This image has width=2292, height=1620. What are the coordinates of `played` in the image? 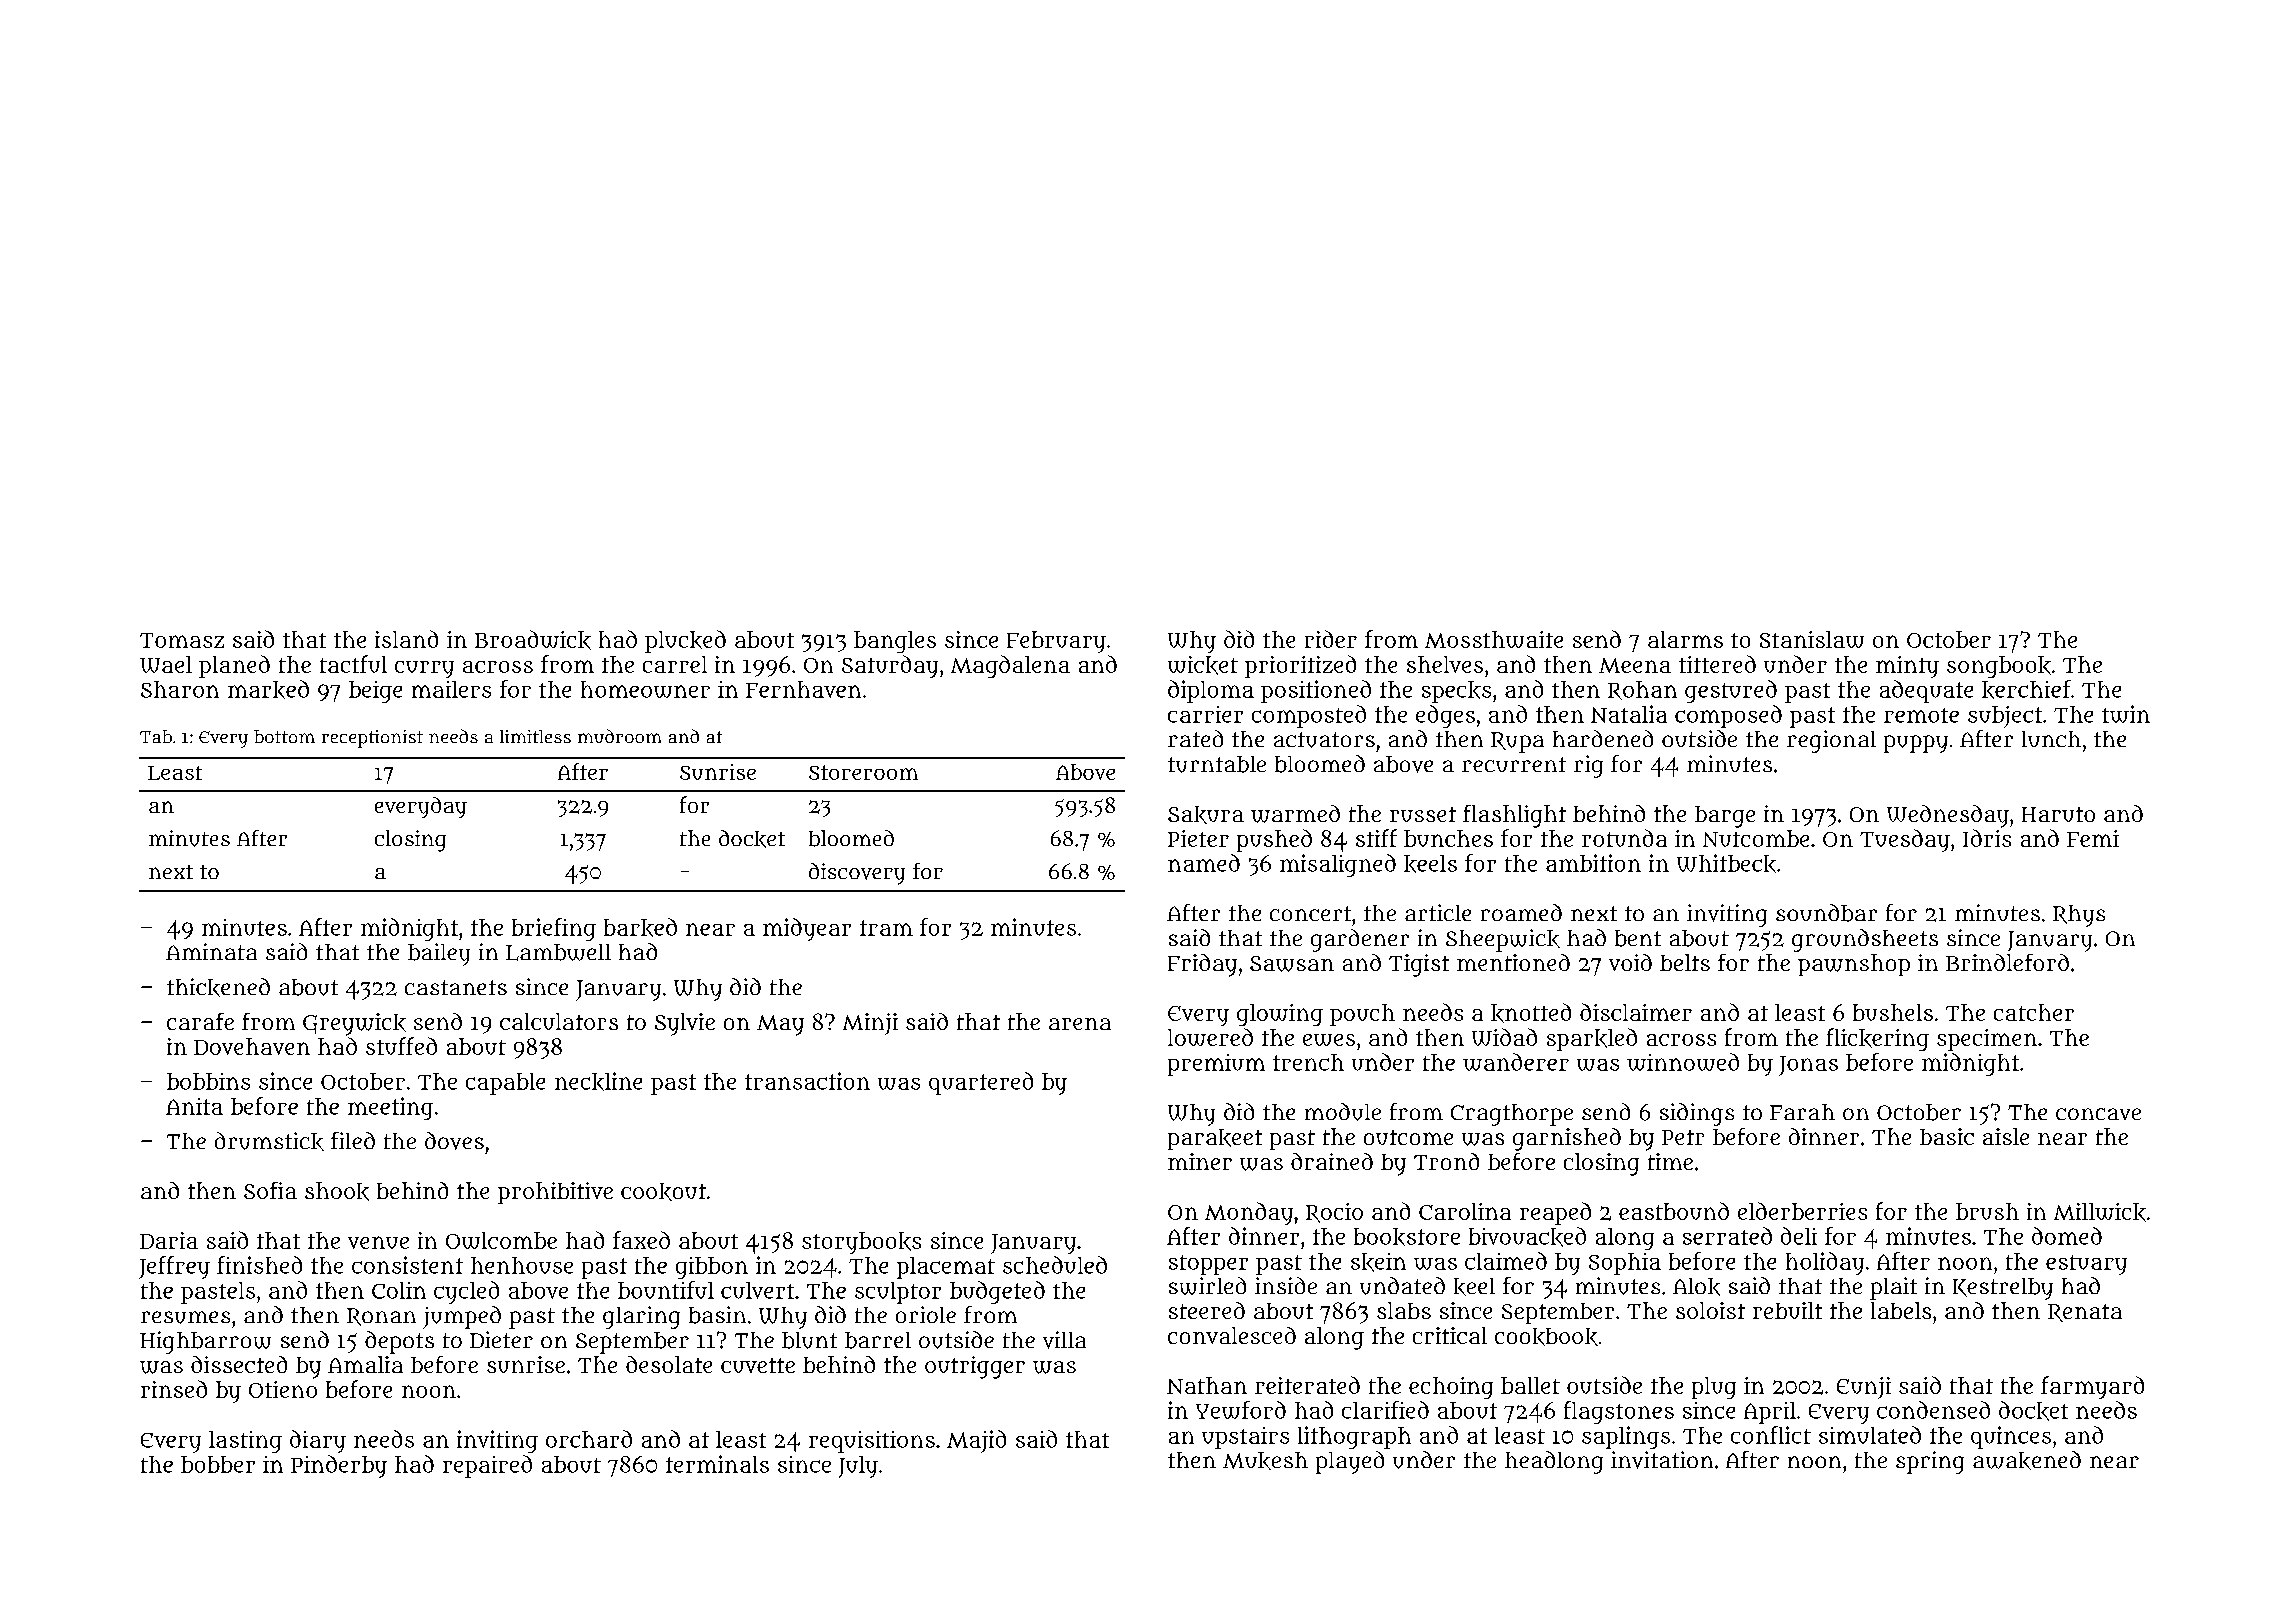 It's located at (1350, 1462).
